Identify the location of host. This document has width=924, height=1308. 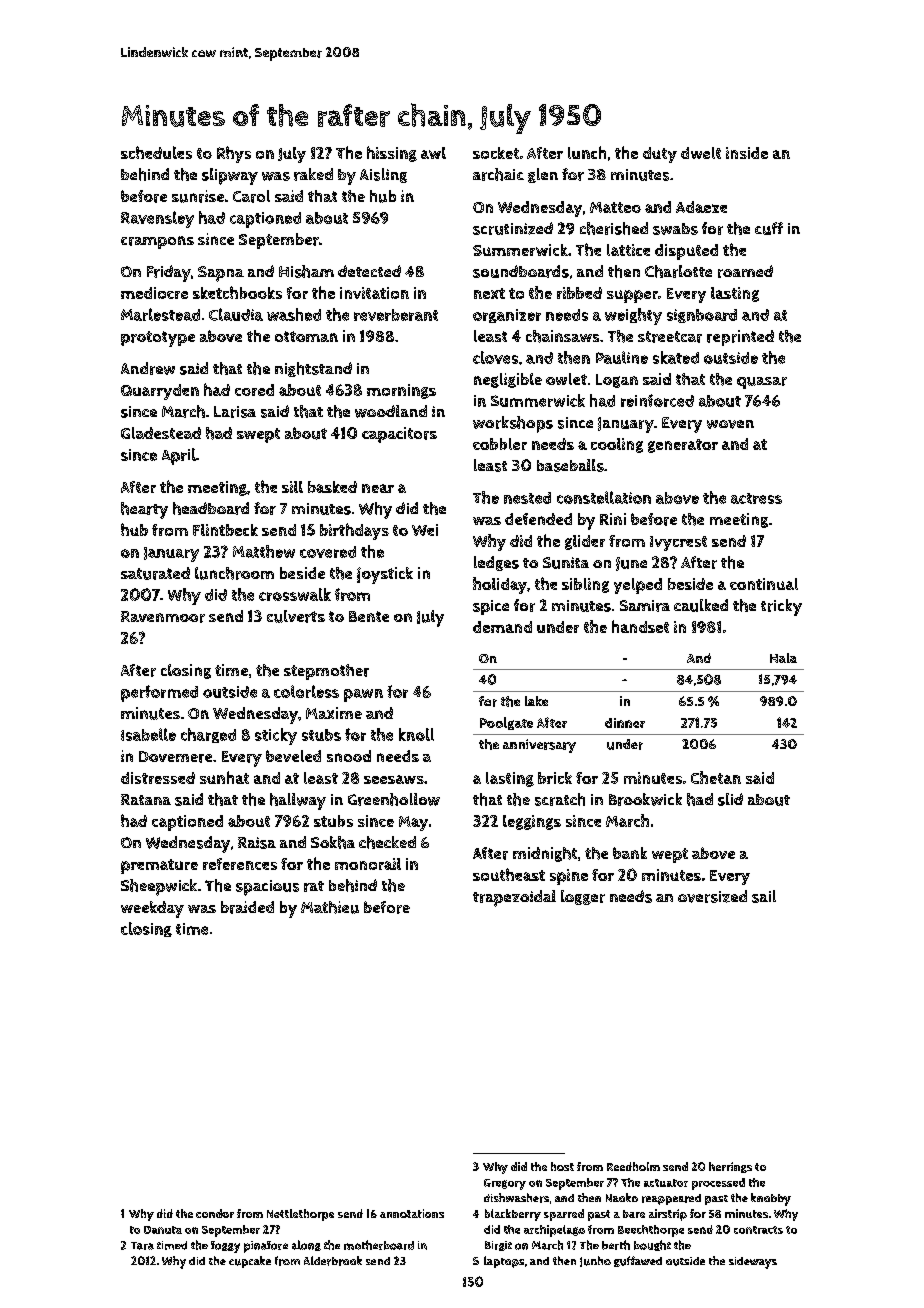
(562, 1166).
